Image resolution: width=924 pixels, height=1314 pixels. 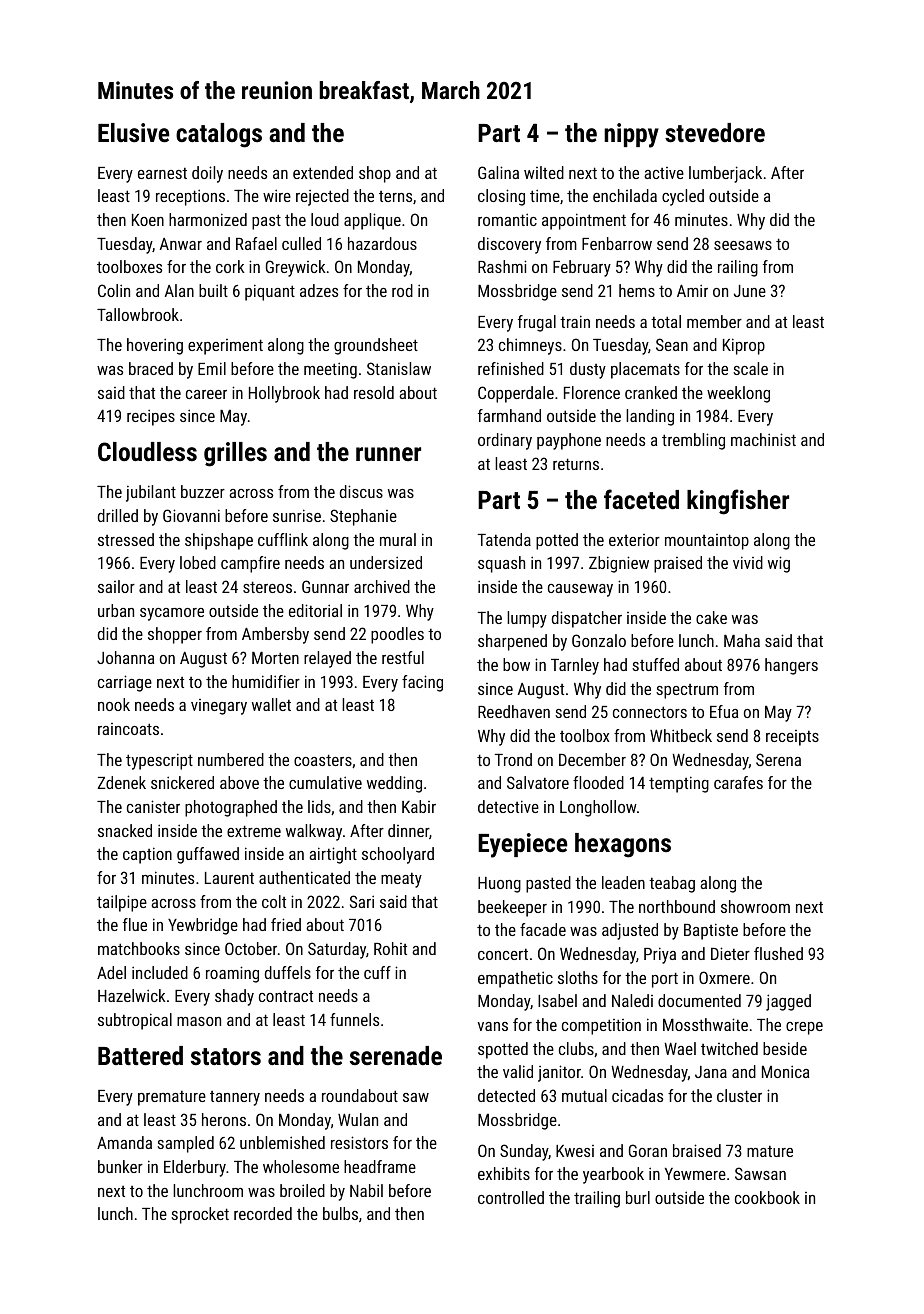 What do you see at coordinates (133, 132) in the screenshot?
I see `Elusive` at bounding box center [133, 132].
